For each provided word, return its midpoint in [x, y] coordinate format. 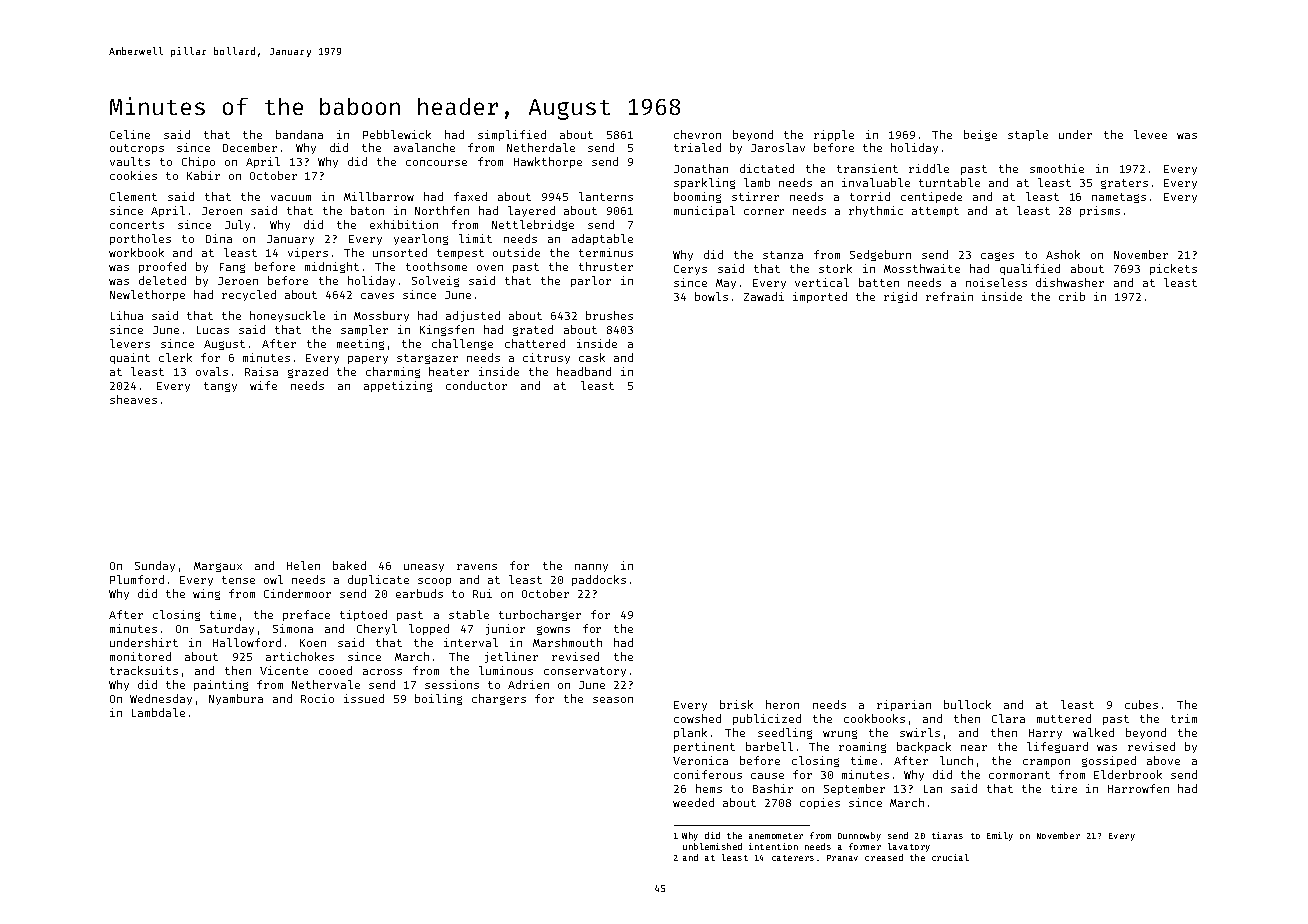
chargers [499, 699]
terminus [606, 252]
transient [867, 168]
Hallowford [247, 642]
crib [1072, 296]
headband [584, 371]
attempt [935, 212]
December [250, 147]
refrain [949, 296]
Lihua [127, 315]
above [1163, 760]
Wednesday [161, 699]
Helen [303, 565]
